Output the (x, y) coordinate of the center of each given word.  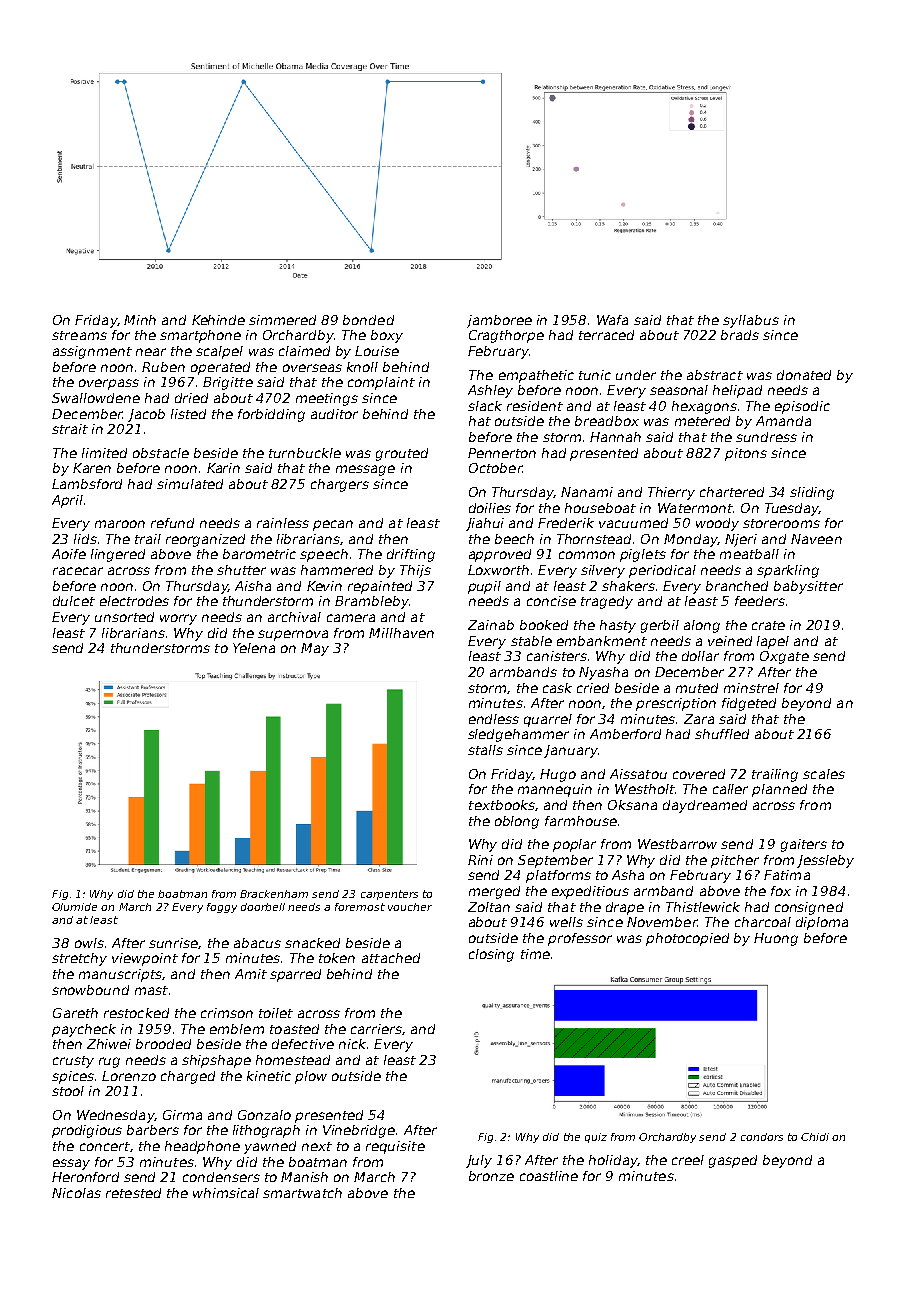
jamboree (499, 321)
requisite (395, 1147)
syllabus (751, 321)
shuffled (722, 734)
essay (71, 1164)
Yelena (254, 648)
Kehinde (218, 320)
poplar (574, 845)
